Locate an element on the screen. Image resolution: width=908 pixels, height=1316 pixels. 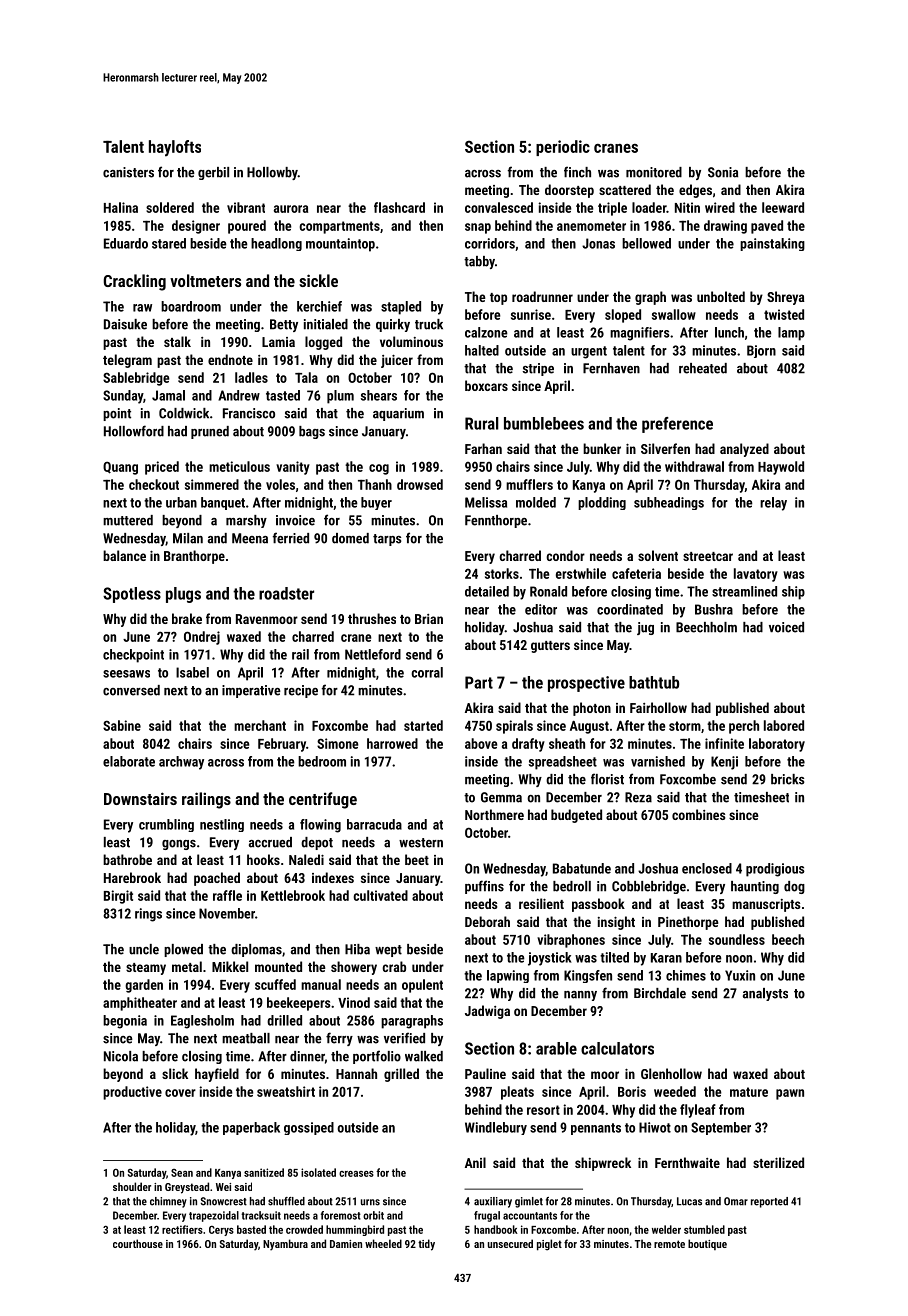
Karan is located at coordinates (666, 958).
